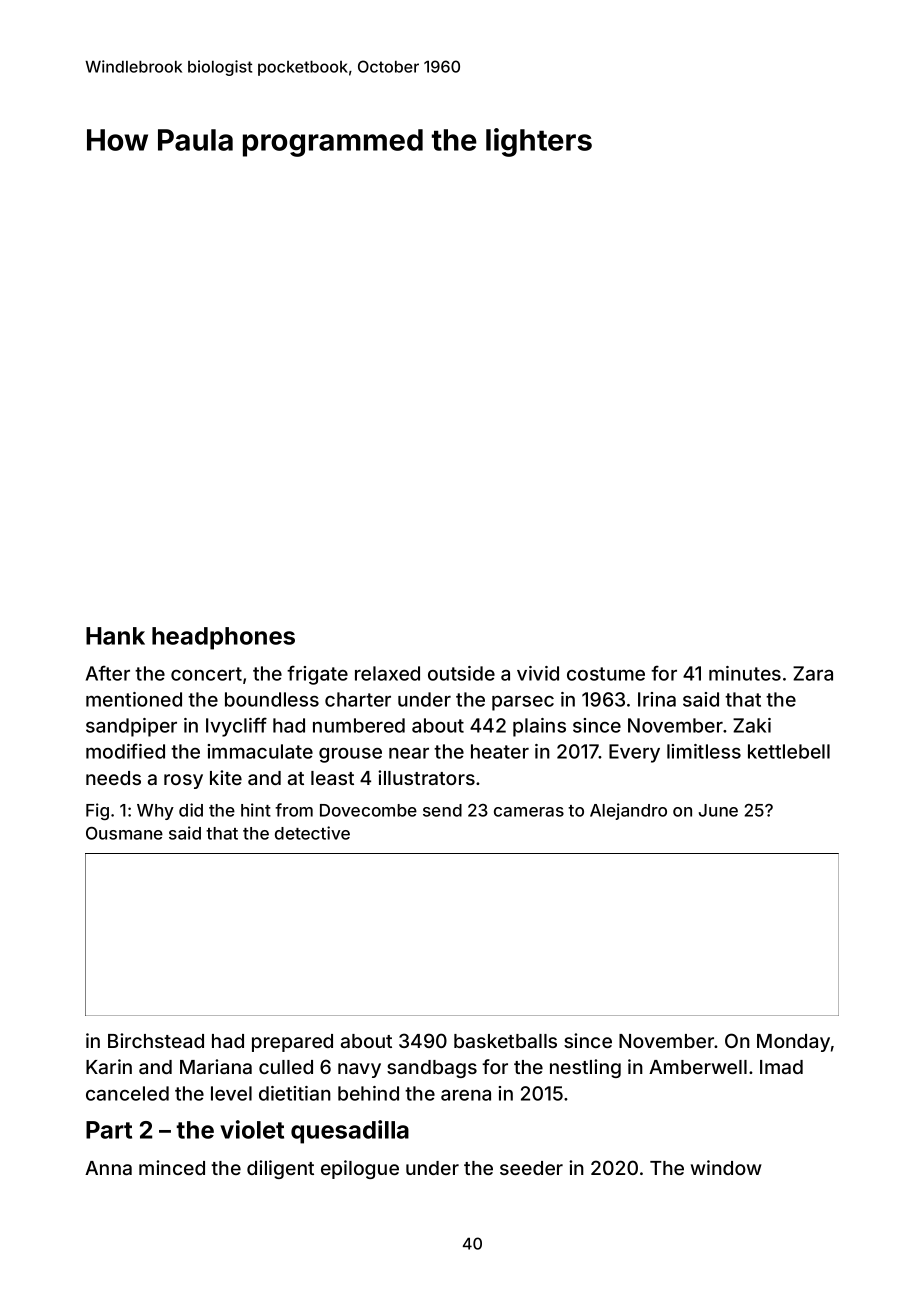 The height and width of the document is (1308, 924). Describe the element at coordinates (781, 1067) in the document. I see `Imad` at that location.
